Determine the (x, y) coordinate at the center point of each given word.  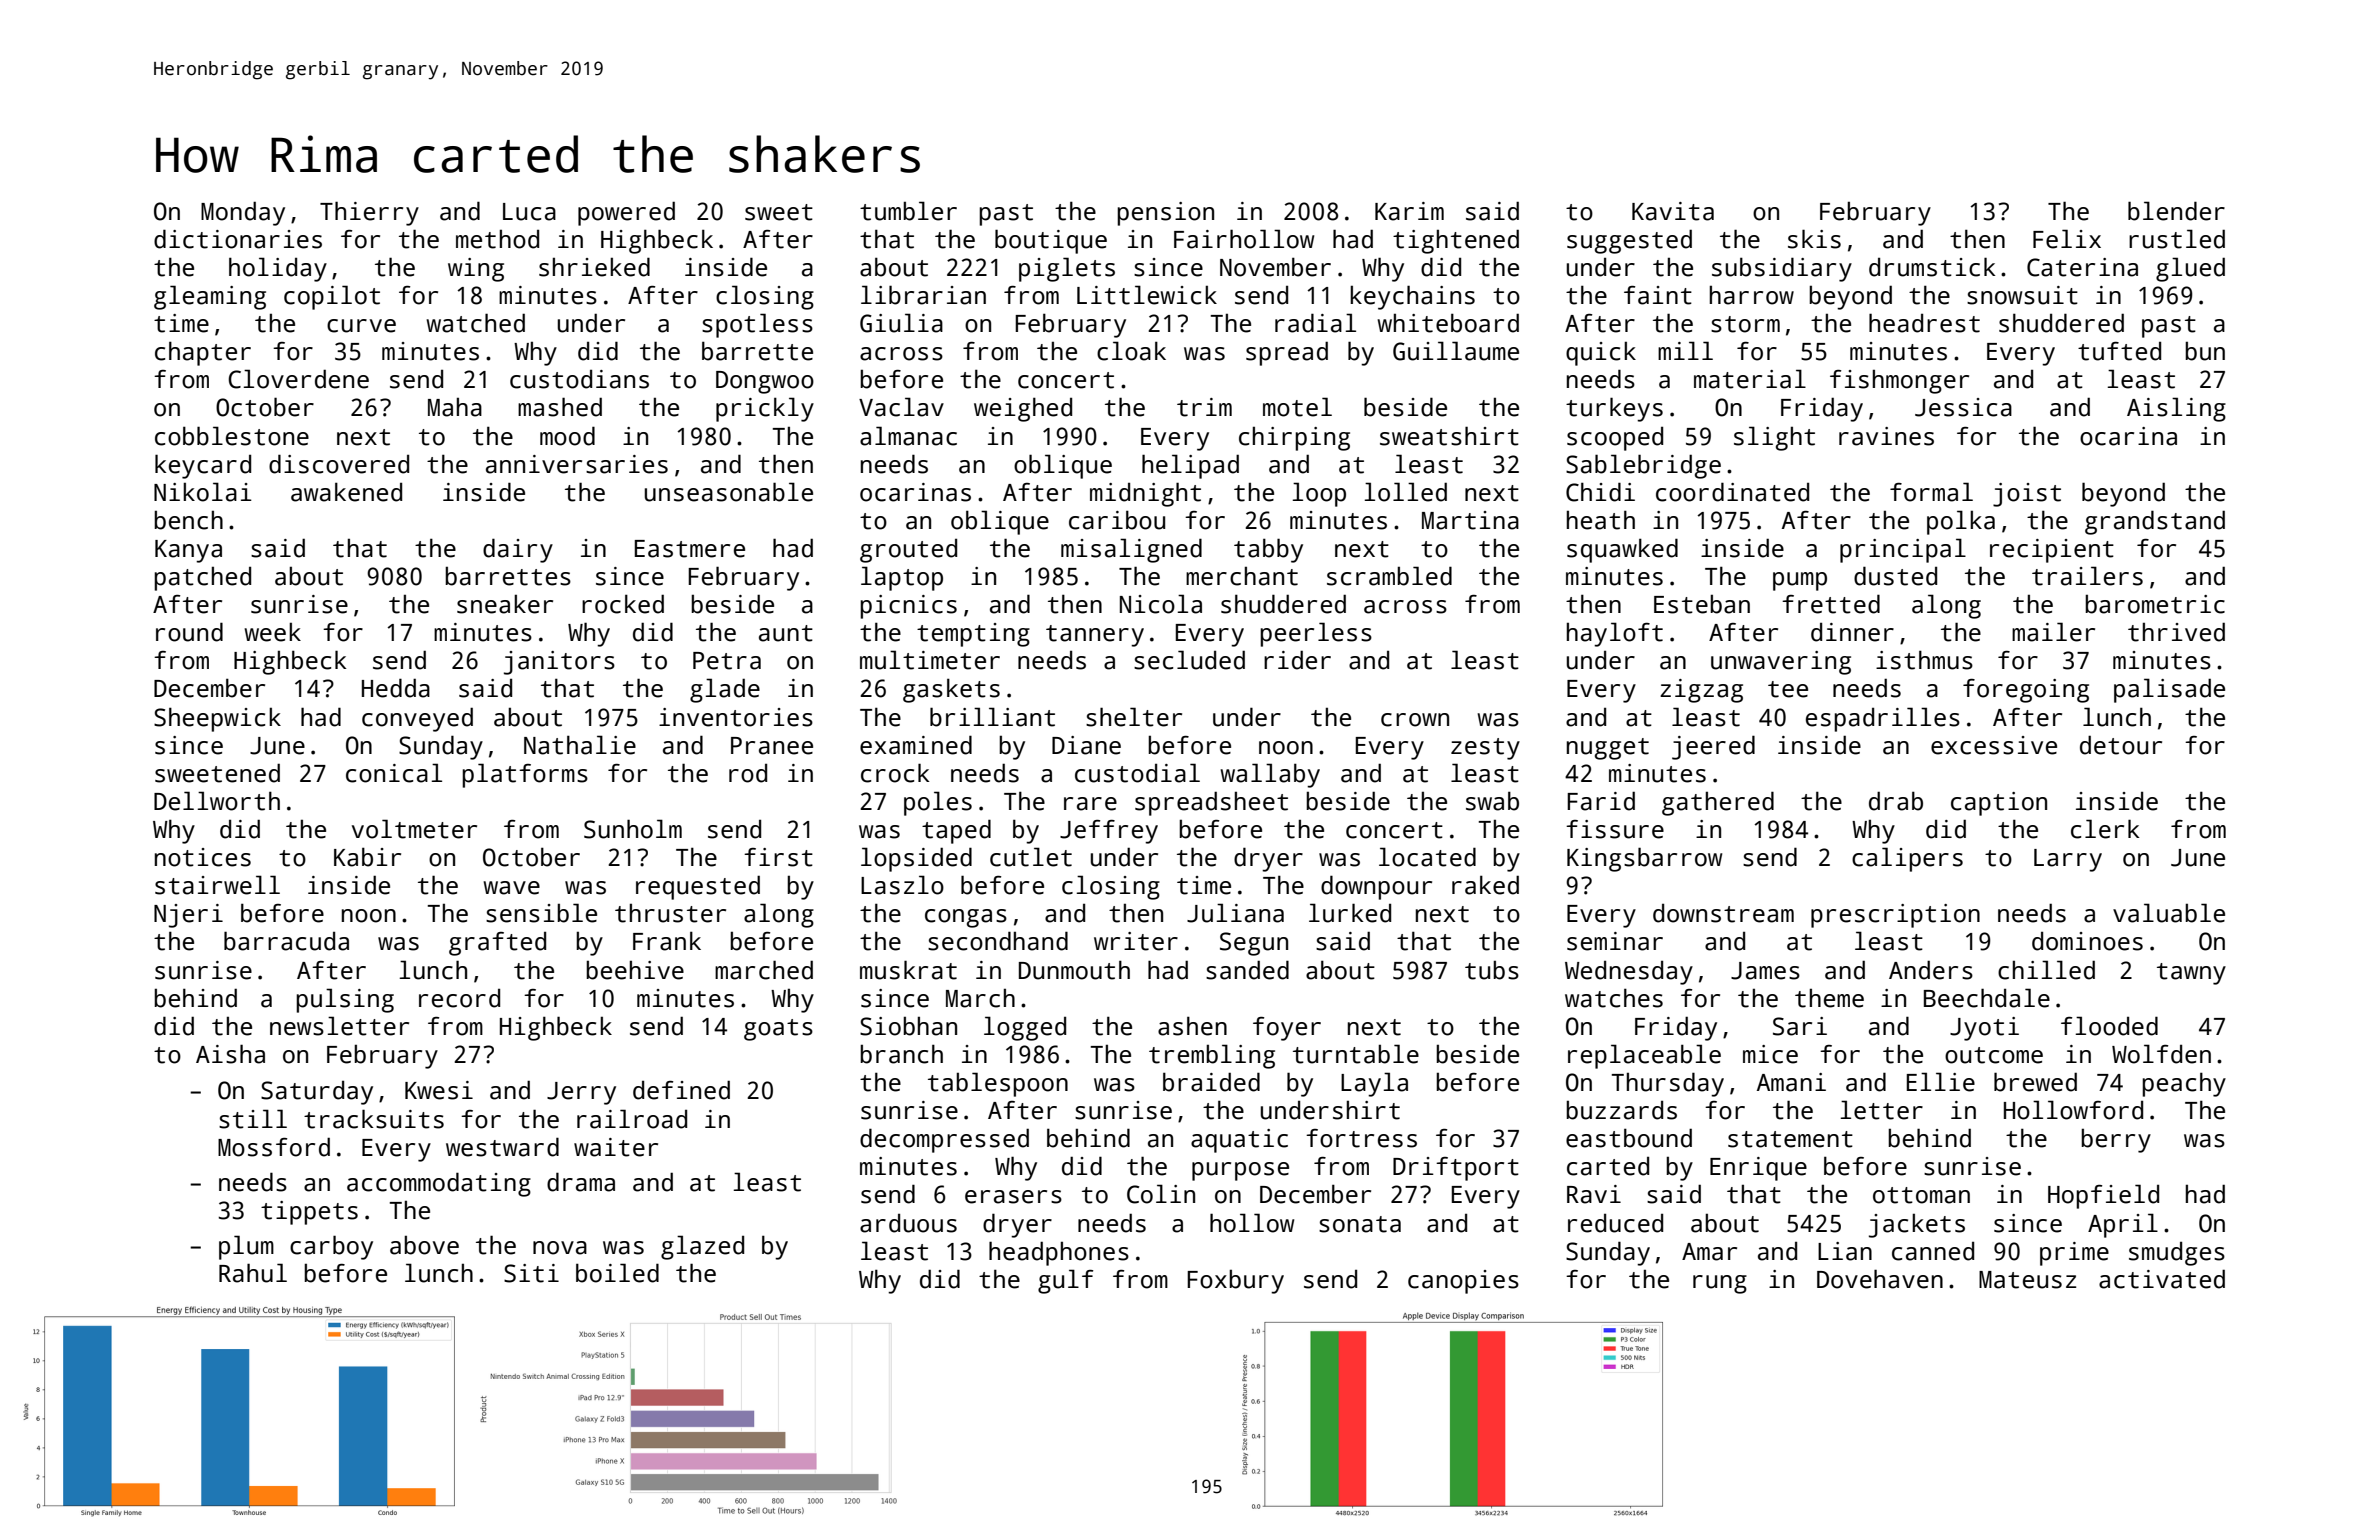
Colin (1161, 1194)
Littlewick (1147, 295)
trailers (2087, 576)
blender (2176, 211)
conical (394, 773)
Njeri (188, 916)
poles (938, 803)
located (1427, 857)
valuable (2169, 913)
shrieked (594, 267)
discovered (339, 464)
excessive (1994, 745)
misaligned (1131, 550)
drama (581, 1182)
